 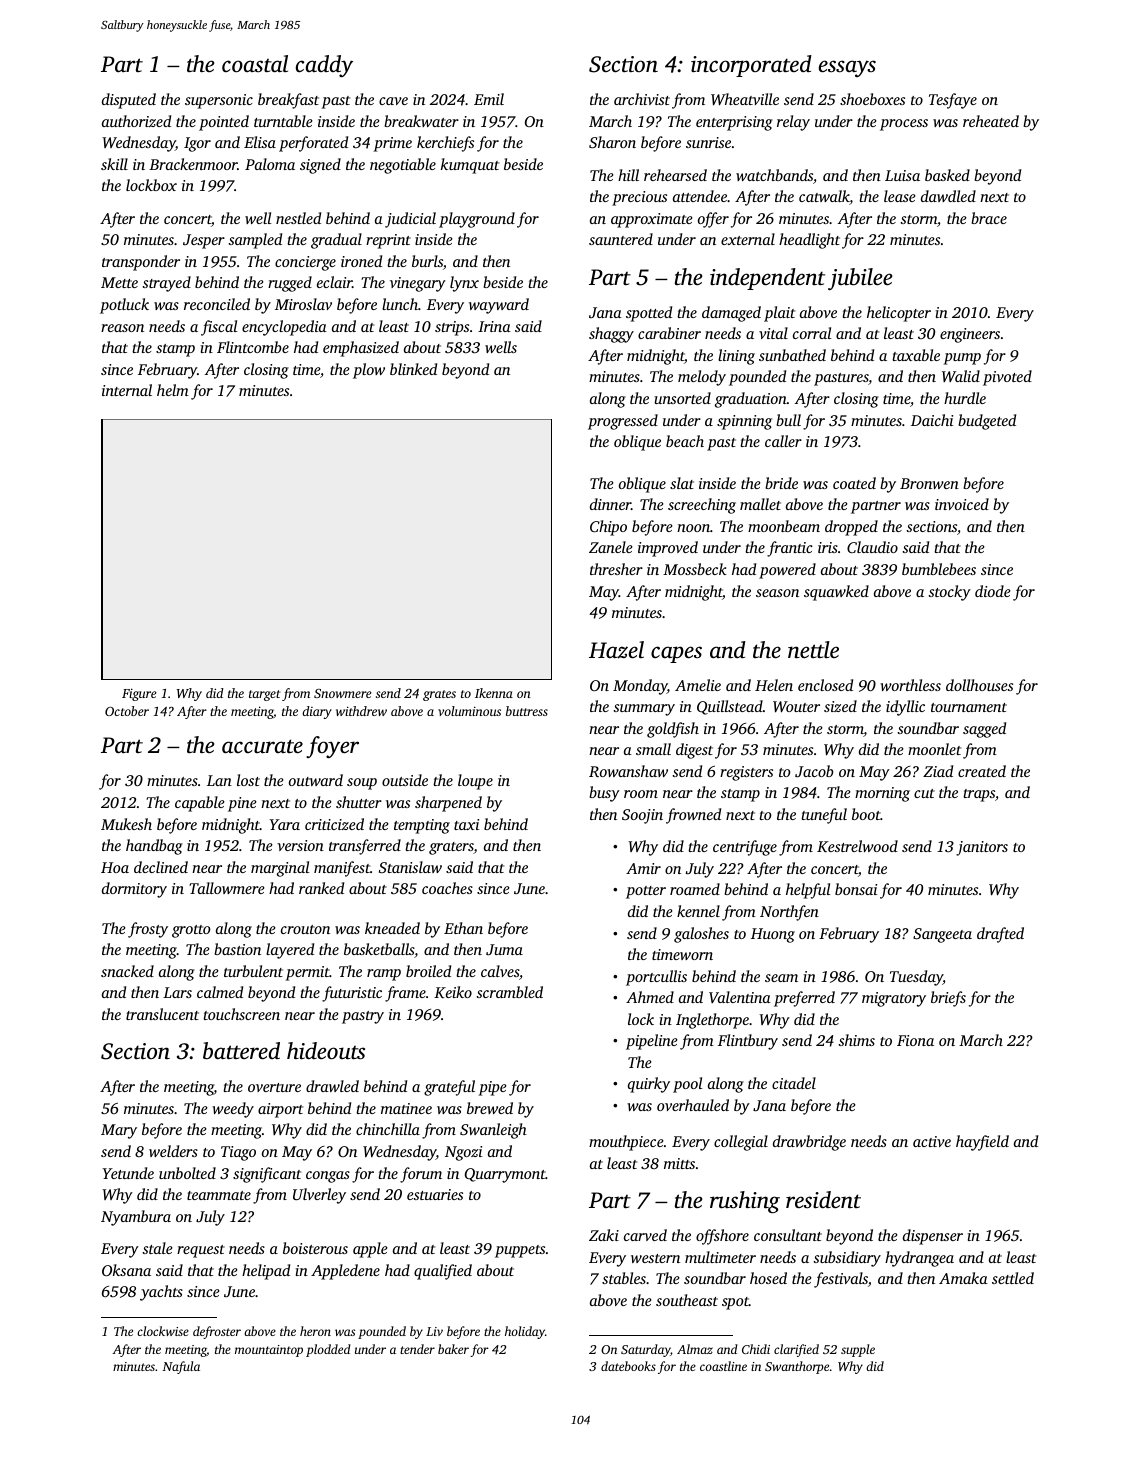 What do you see at coordinates (612, 142) in the image?
I see `Sharon` at bounding box center [612, 142].
